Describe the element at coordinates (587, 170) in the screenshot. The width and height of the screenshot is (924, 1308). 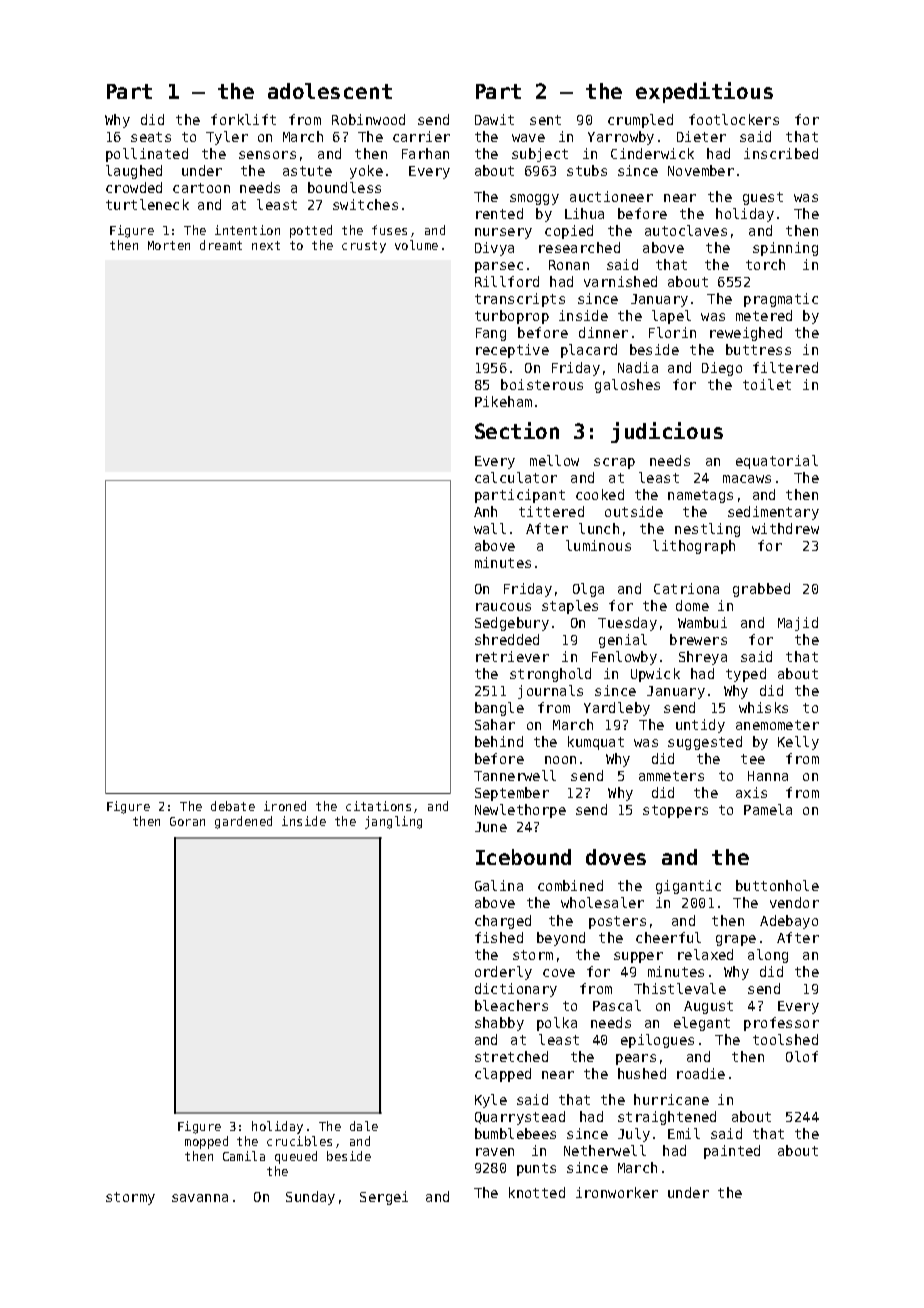
I see `stubs` at that location.
